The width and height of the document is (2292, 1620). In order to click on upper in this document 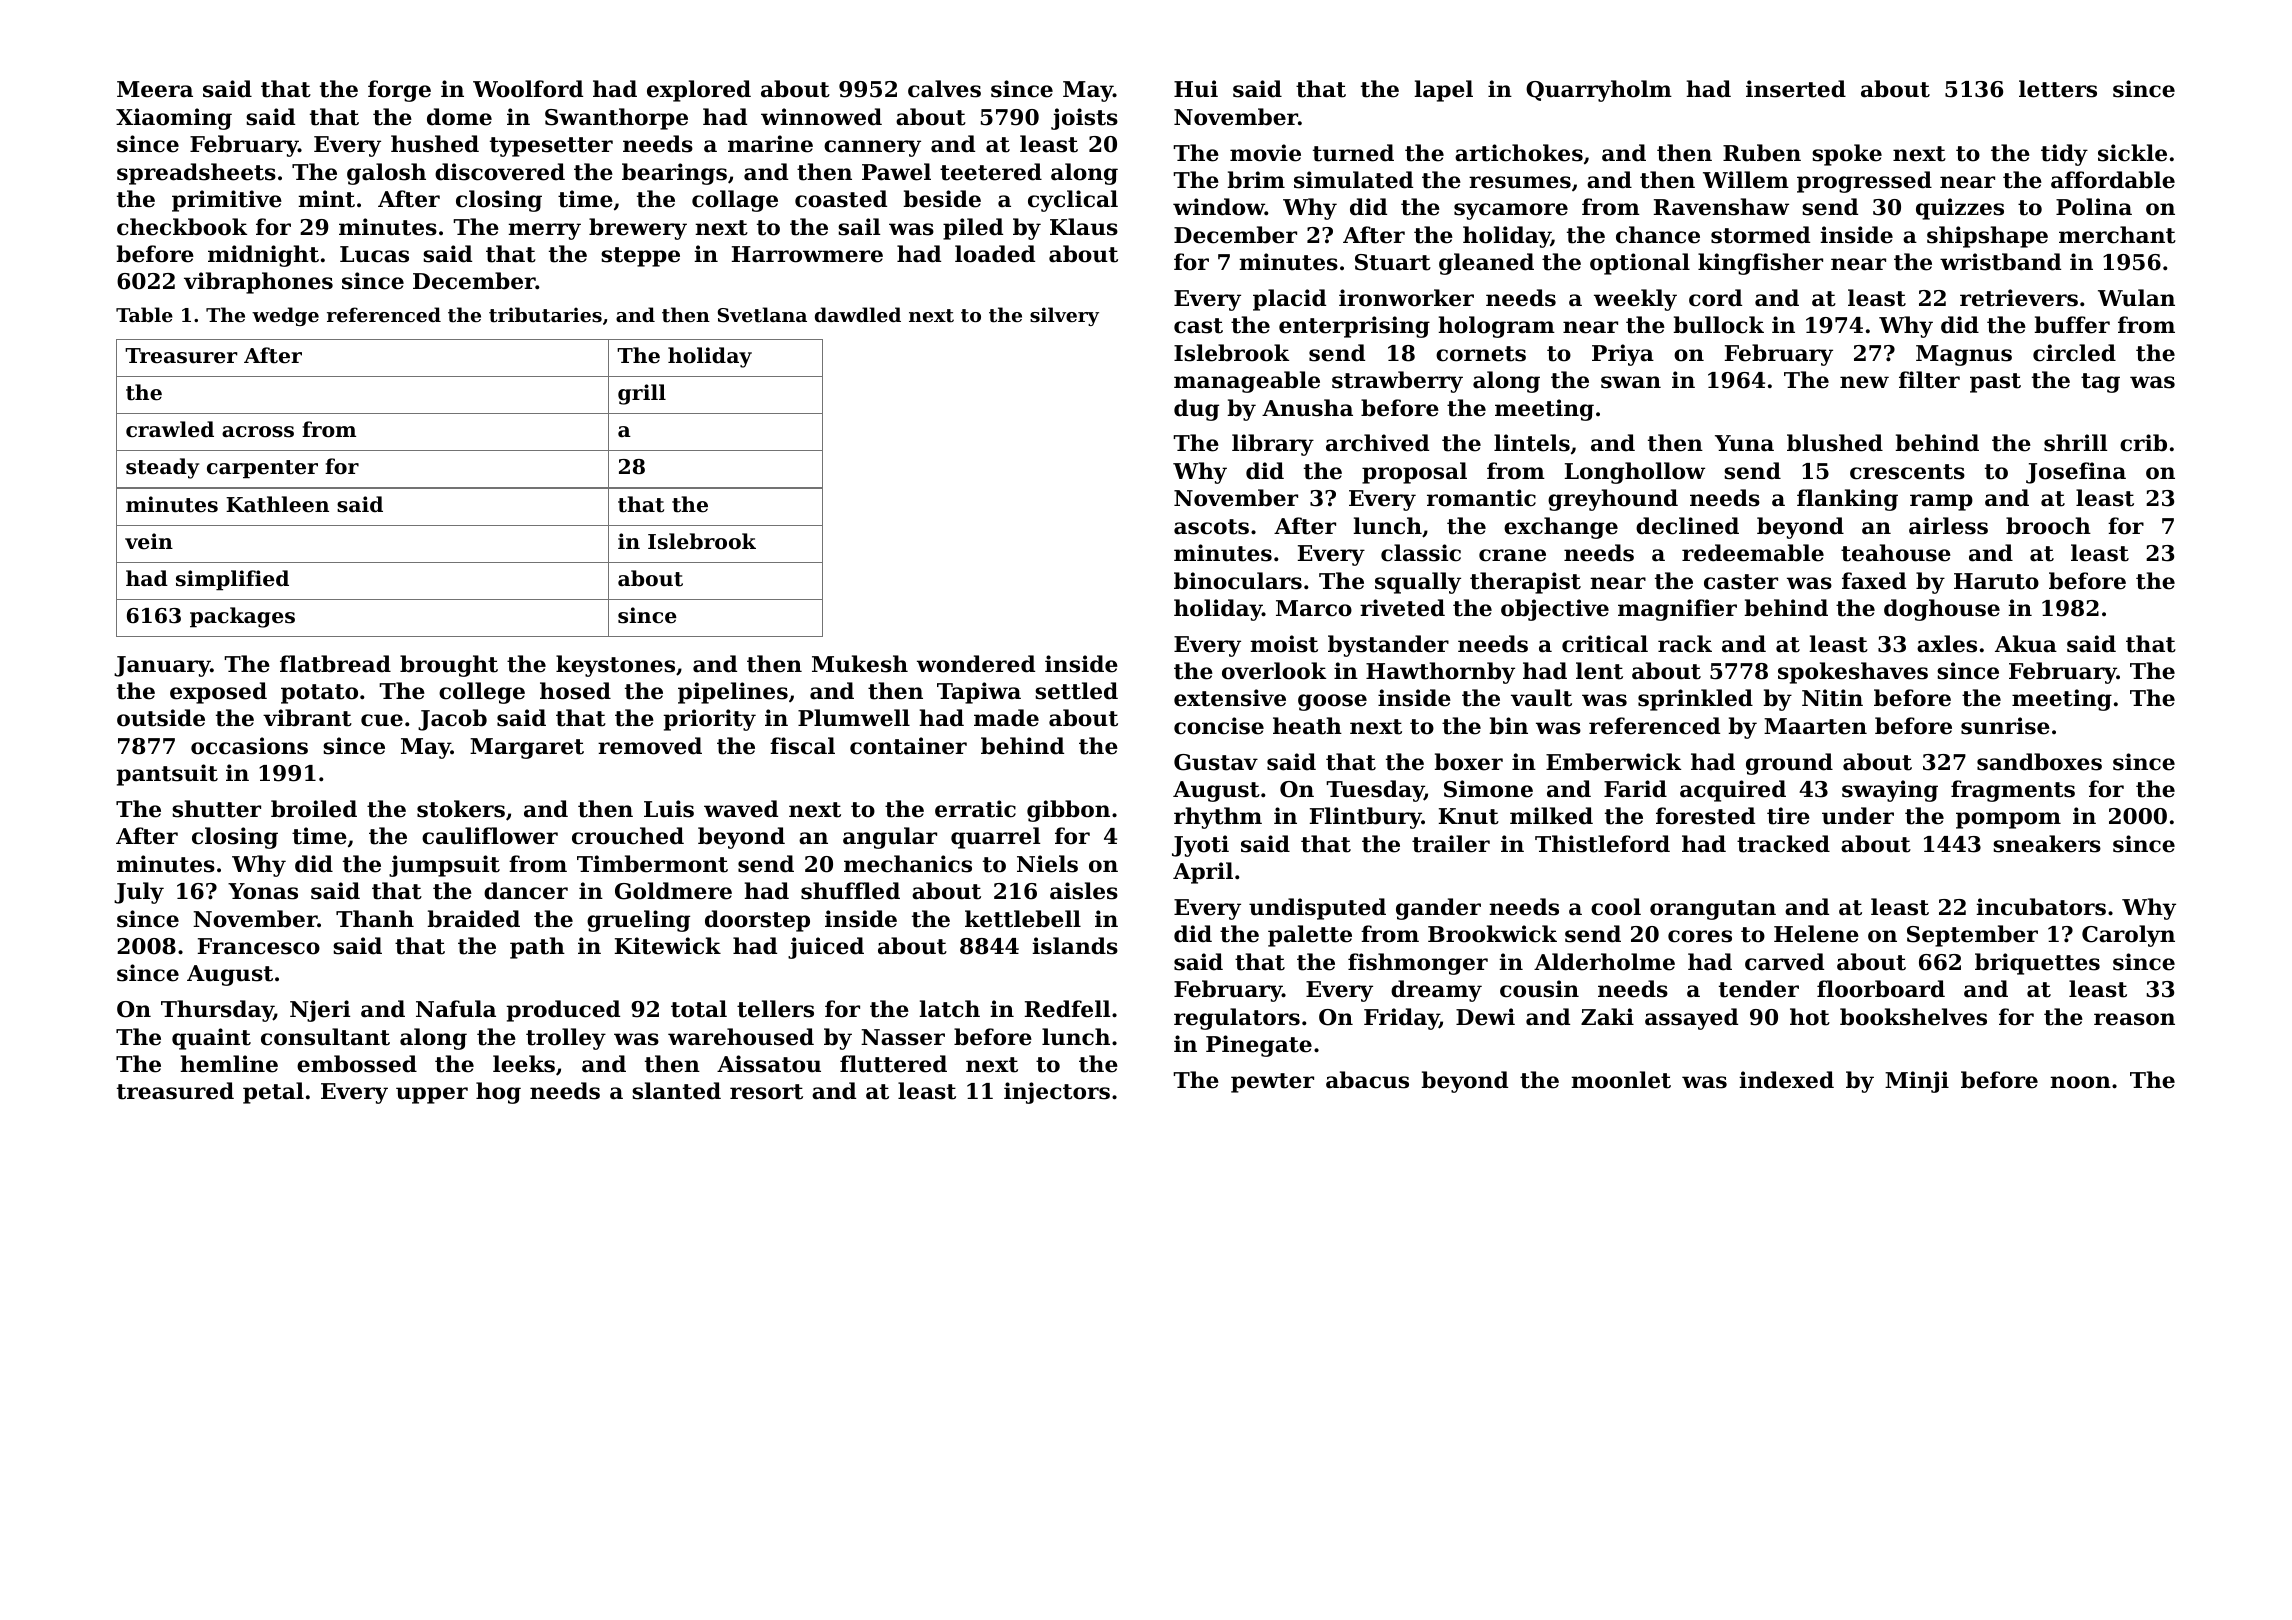, I will do `click(432, 1095)`.
